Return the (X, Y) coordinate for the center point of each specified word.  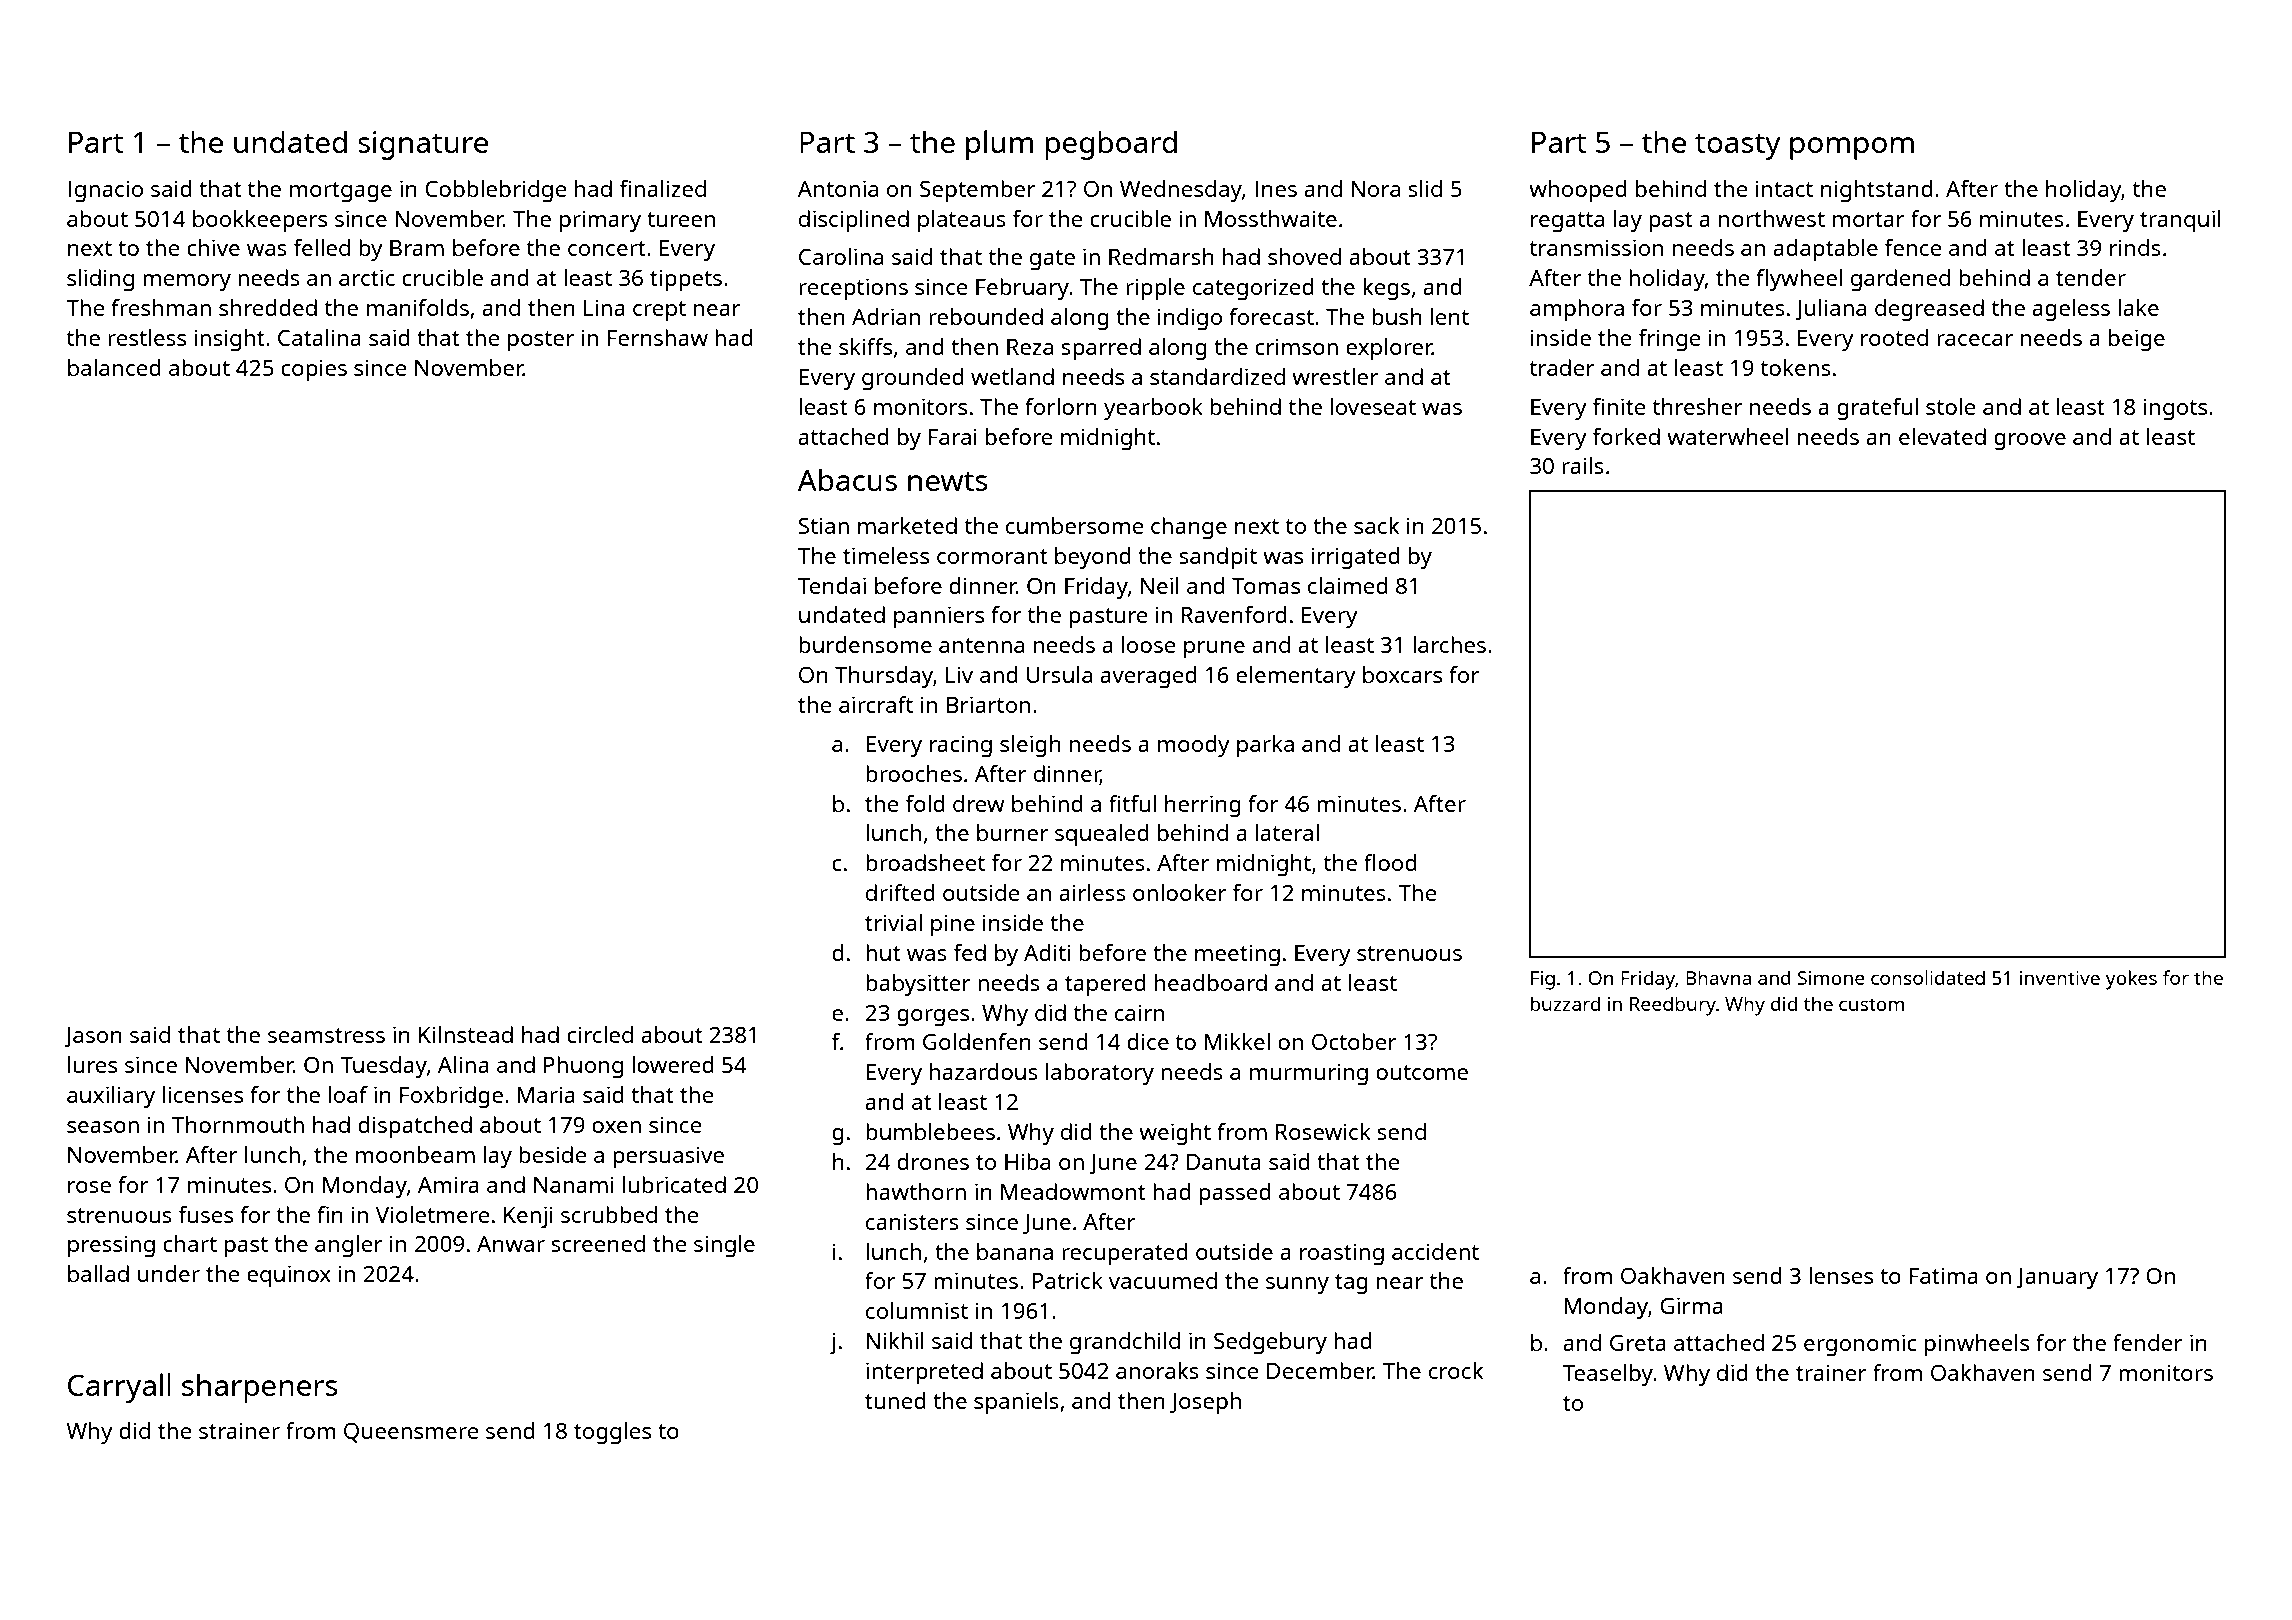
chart (190, 1243)
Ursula (1059, 674)
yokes (2131, 980)
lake (2138, 307)
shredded (268, 307)
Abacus (847, 480)
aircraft (876, 704)
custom (1871, 1004)
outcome (1422, 1072)
